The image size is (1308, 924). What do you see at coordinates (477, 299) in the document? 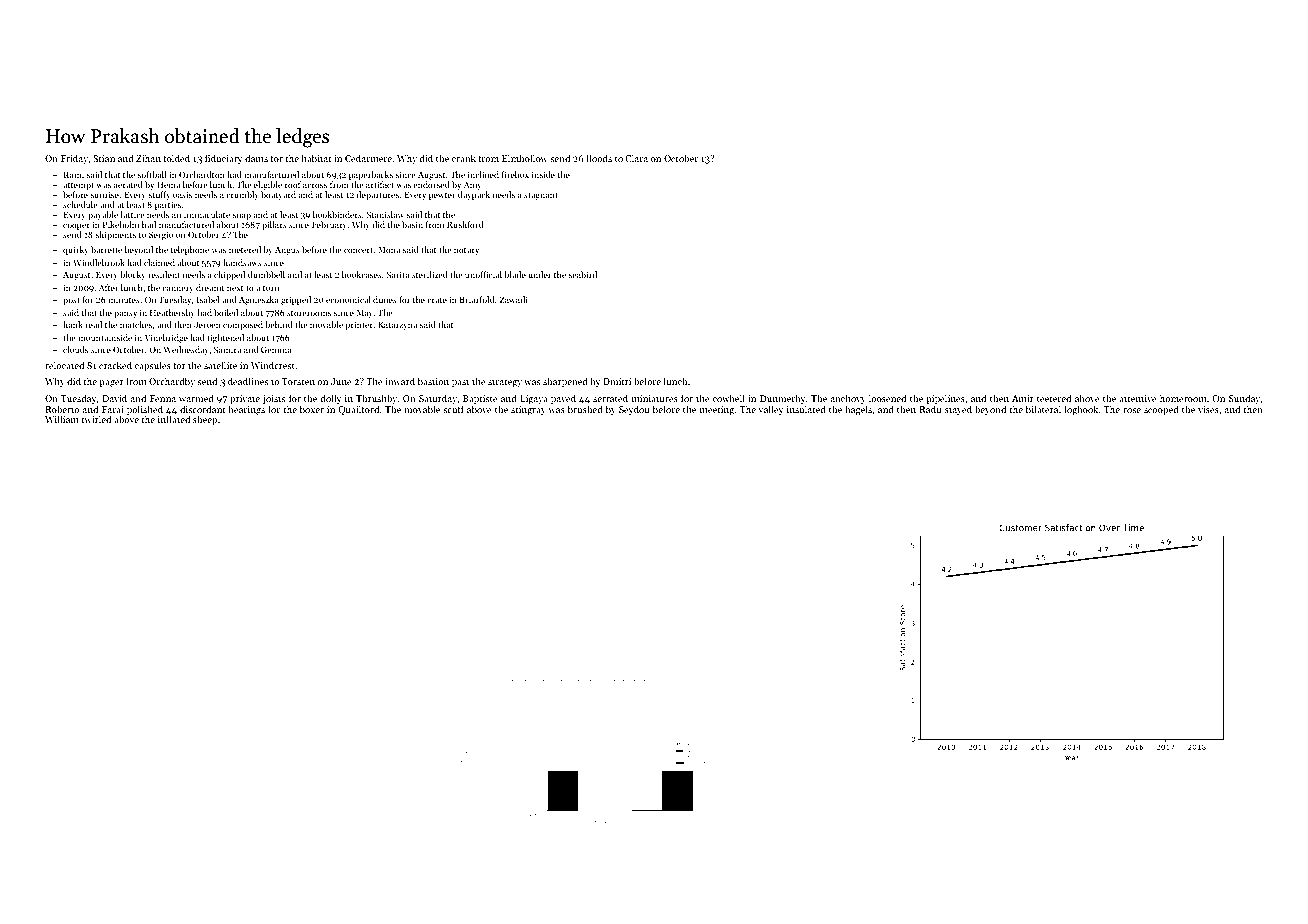
I see `Briarfold` at bounding box center [477, 299].
